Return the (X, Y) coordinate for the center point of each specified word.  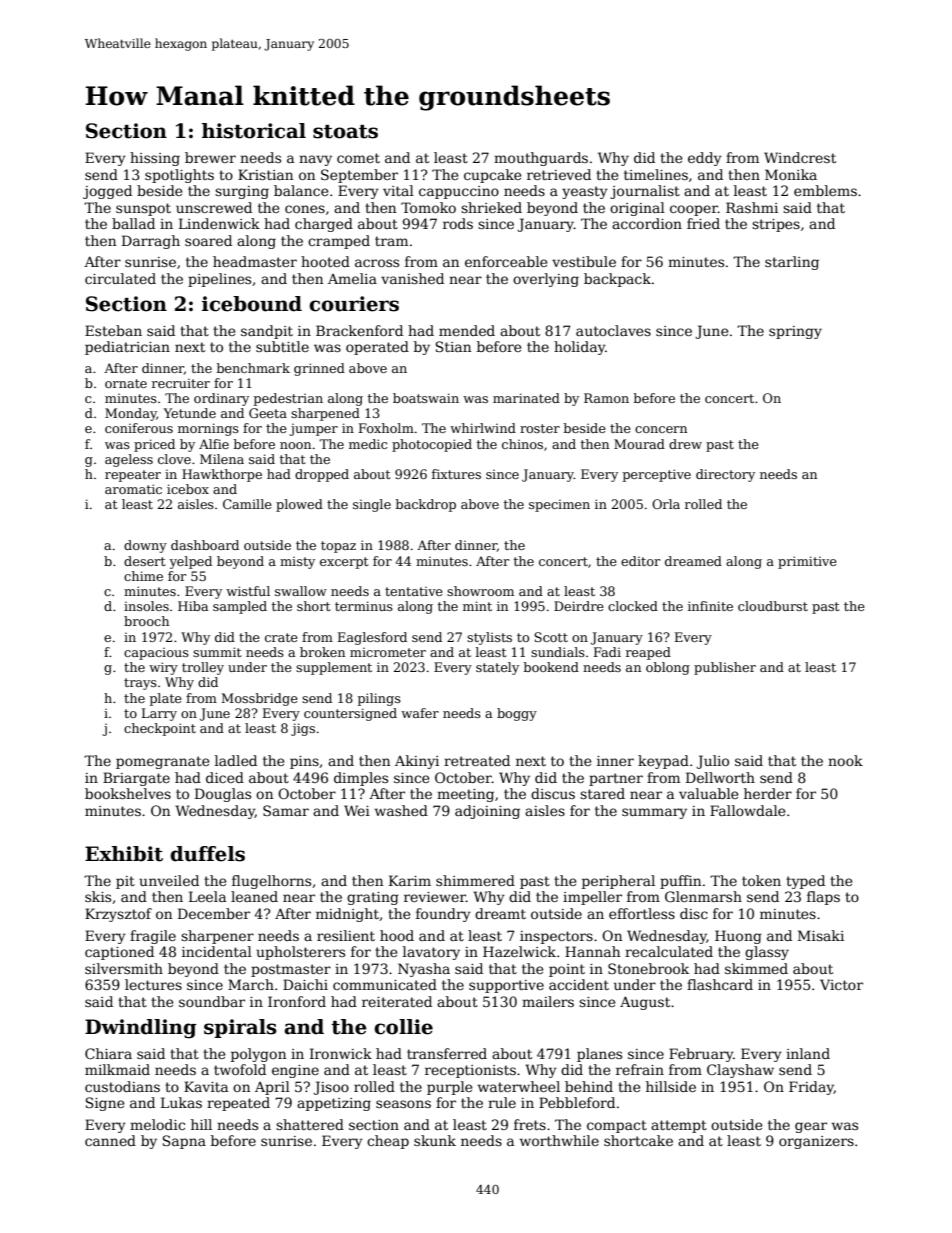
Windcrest (800, 157)
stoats (345, 132)
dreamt (500, 913)
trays (140, 684)
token (761, 880)
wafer (420, 713)
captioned (119, 953)
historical (254, 131)
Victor (841, 984)
